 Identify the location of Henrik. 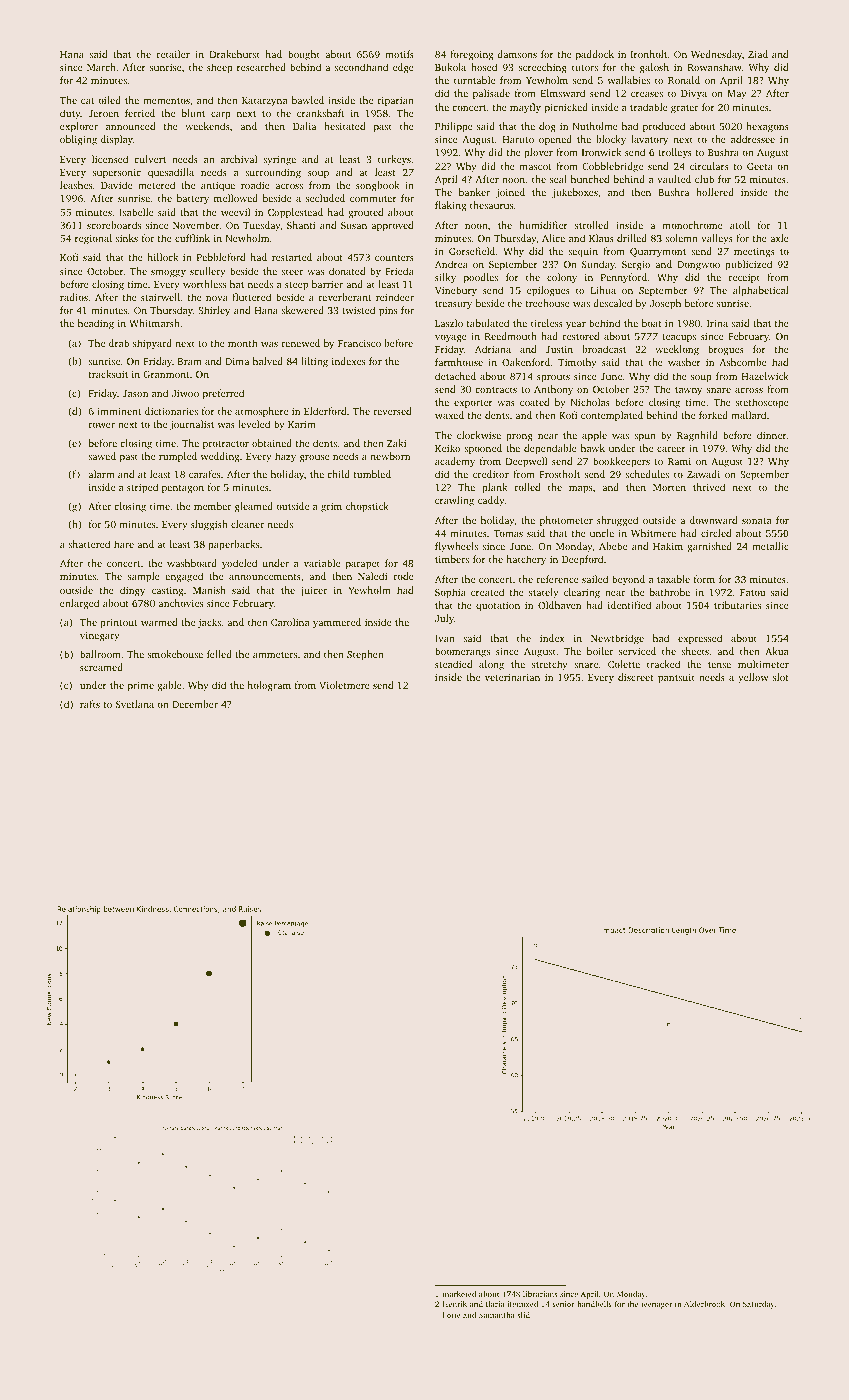
(455, 1304).
